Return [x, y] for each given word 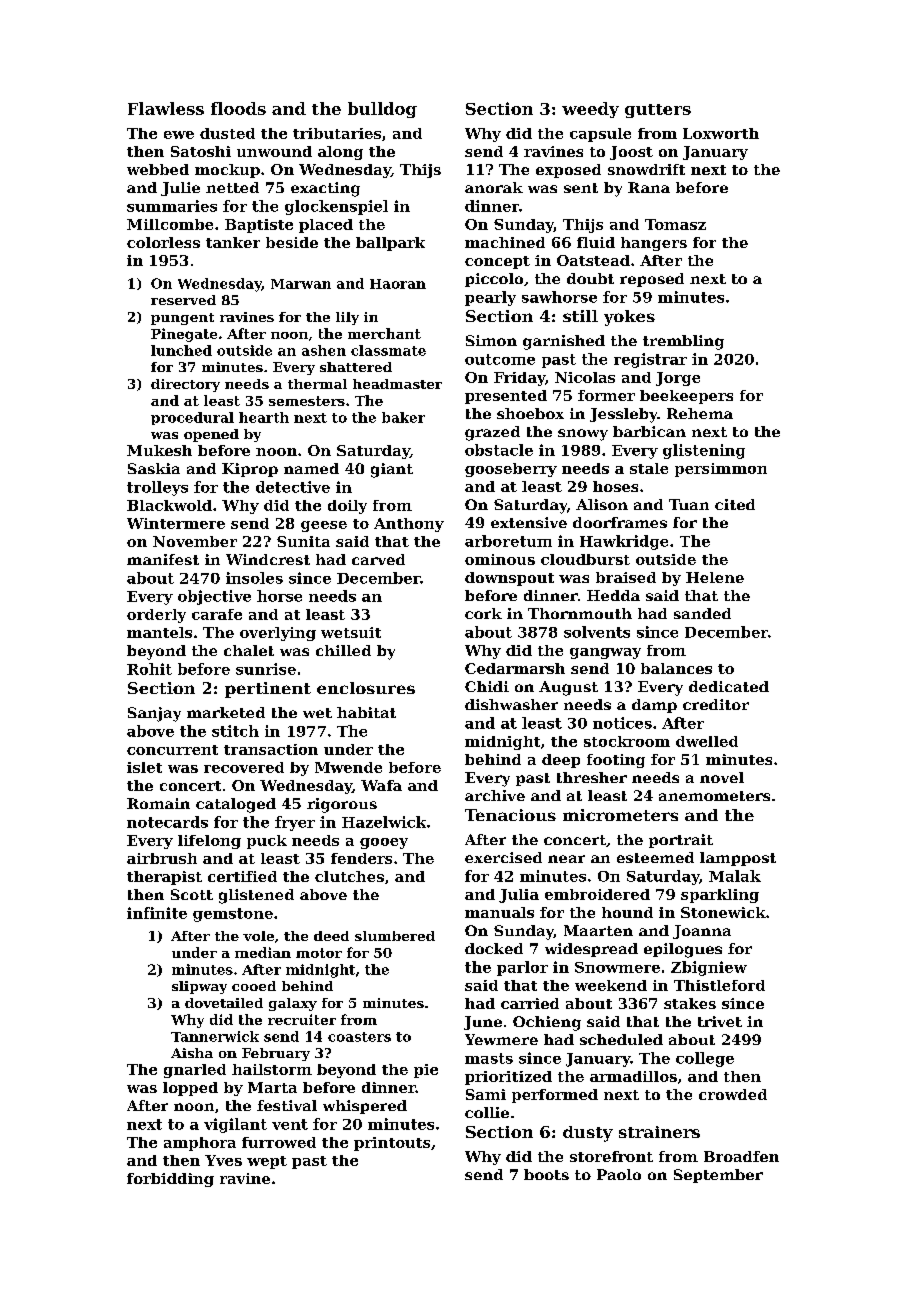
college [705, 1059]
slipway [199, 987]
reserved [183, 300]
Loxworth [721, 133]
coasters [359, 1037]
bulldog [382, 110]
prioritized [508, 1078]
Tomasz [675, 224]
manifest [163, 559]
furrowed [279, 1142]
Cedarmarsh [515, 668]
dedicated [729, 686]
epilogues [683, 950]
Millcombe [170, 224]
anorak [494, 187]
